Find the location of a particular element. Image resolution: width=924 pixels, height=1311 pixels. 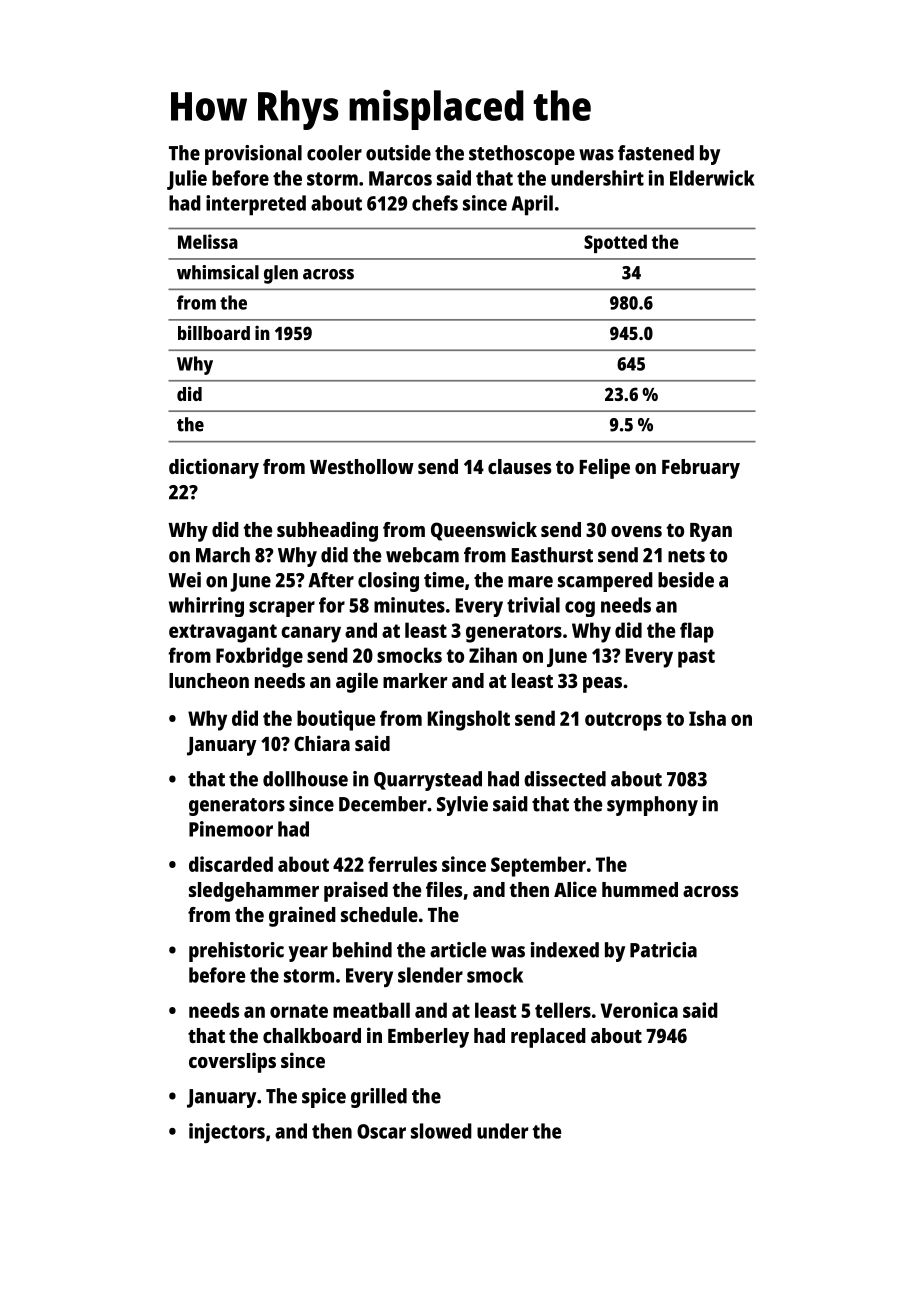

Julie is located at coordinates (187, 180).
